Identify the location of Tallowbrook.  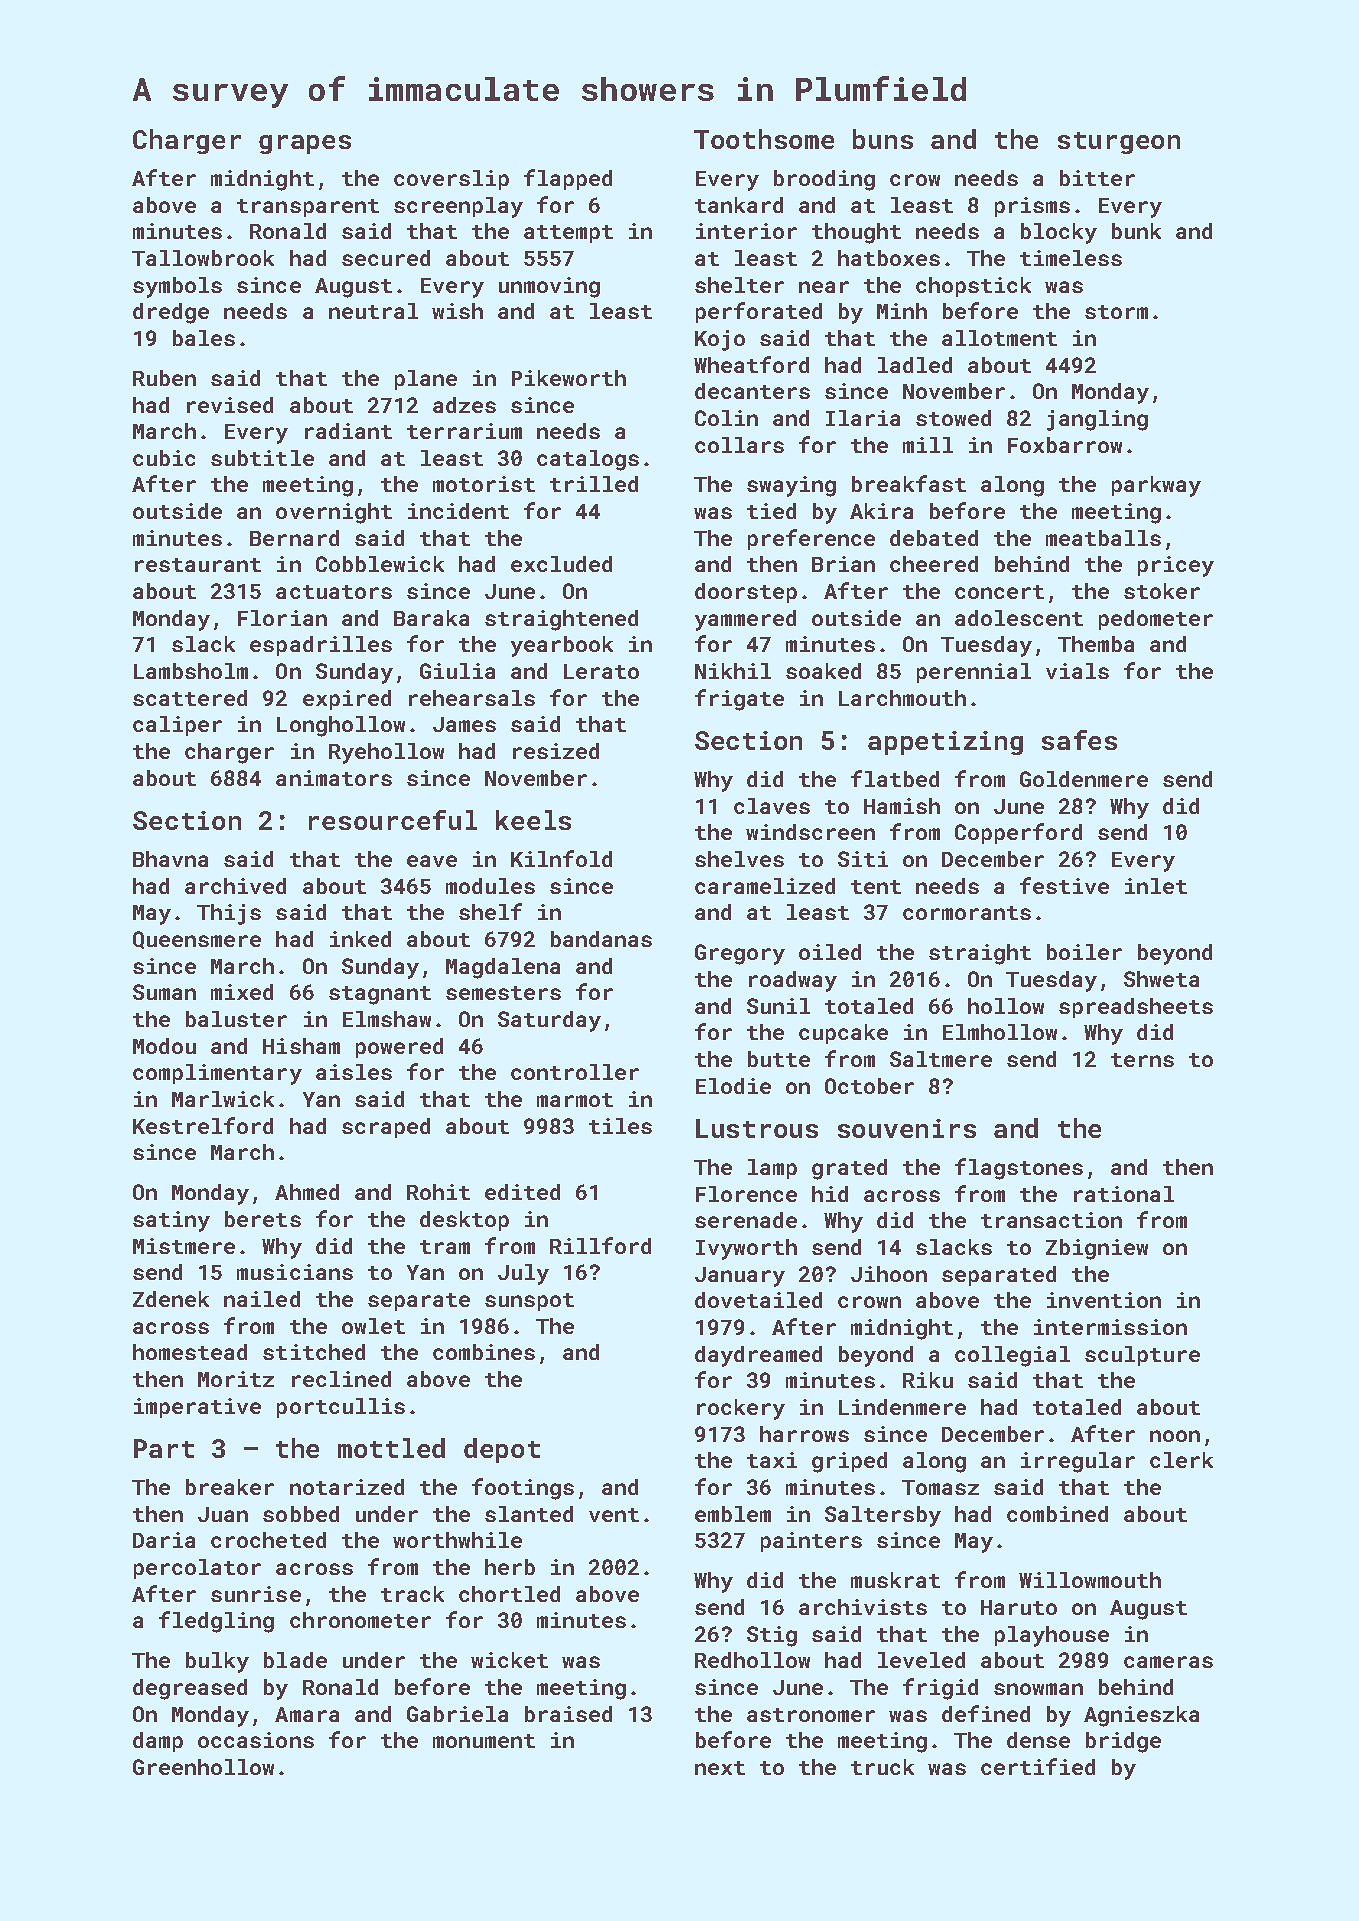
(203, 258).
